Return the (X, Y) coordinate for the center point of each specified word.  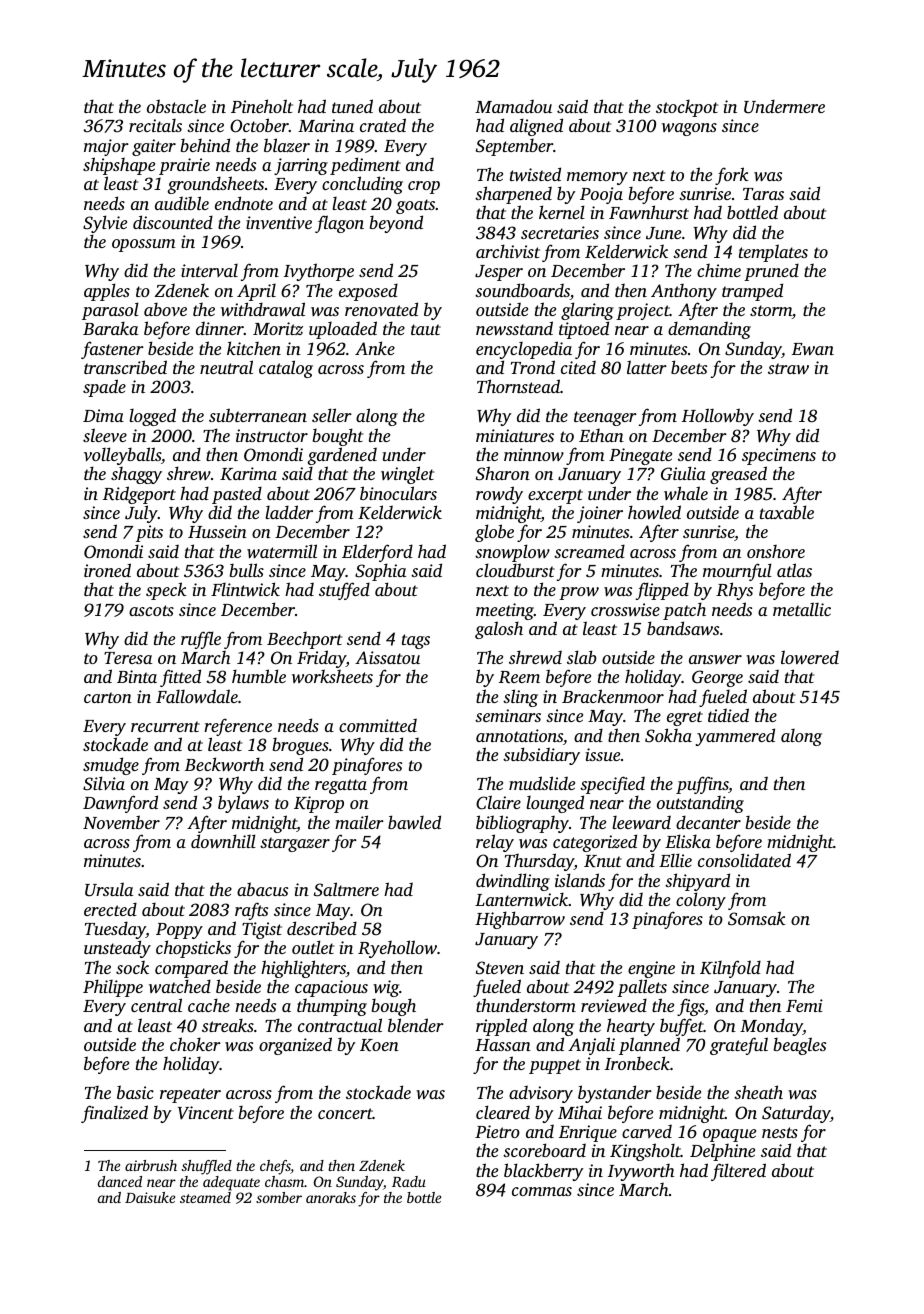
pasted (237, 495)
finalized (114, 1114)
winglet (407, 475)
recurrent (165, 726)
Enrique (588, 1134)
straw (788, 368)
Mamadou (513, 106)
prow (579, 593)
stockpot (687, 108)
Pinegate (640, 456)
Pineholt (262, 106)
